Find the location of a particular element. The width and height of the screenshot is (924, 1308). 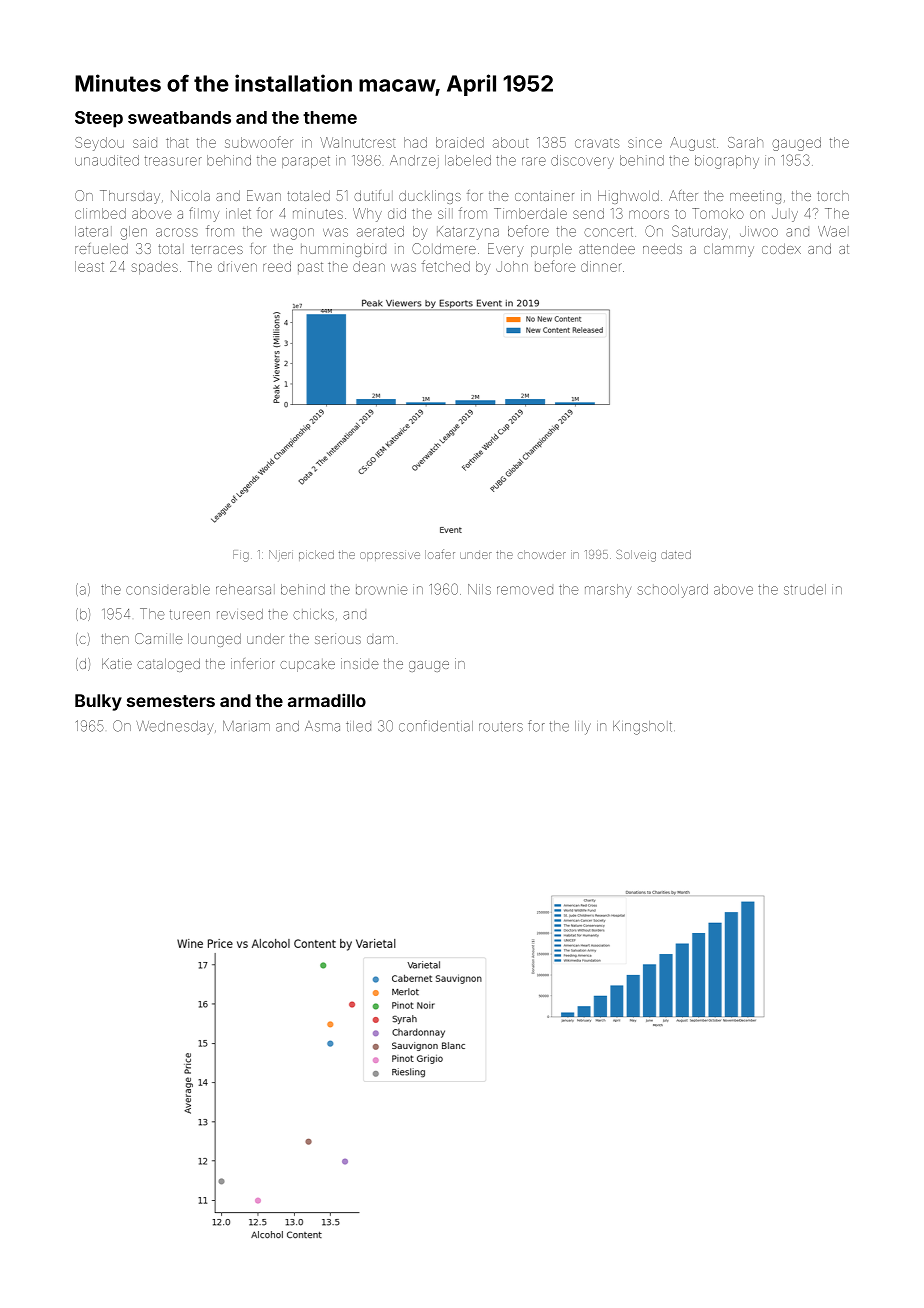

braided is located at coordinates (460, 142).
